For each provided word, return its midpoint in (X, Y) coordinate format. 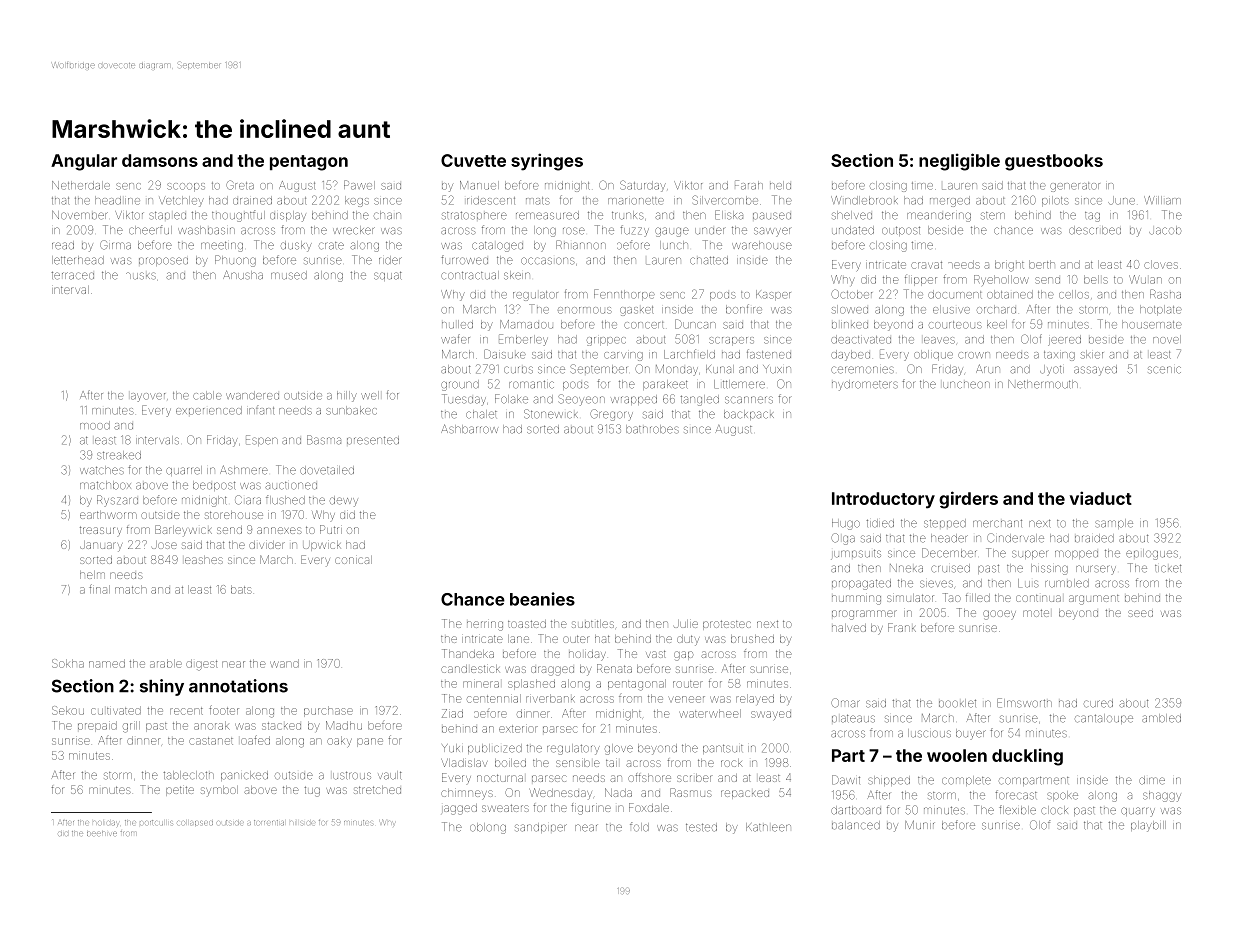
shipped (889, 781)
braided (1094, 538)
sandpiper (541, 828)
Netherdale (81, 185)
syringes (547, 162)
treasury (101, 530)
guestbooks (1054, 162)
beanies (542, 599)
